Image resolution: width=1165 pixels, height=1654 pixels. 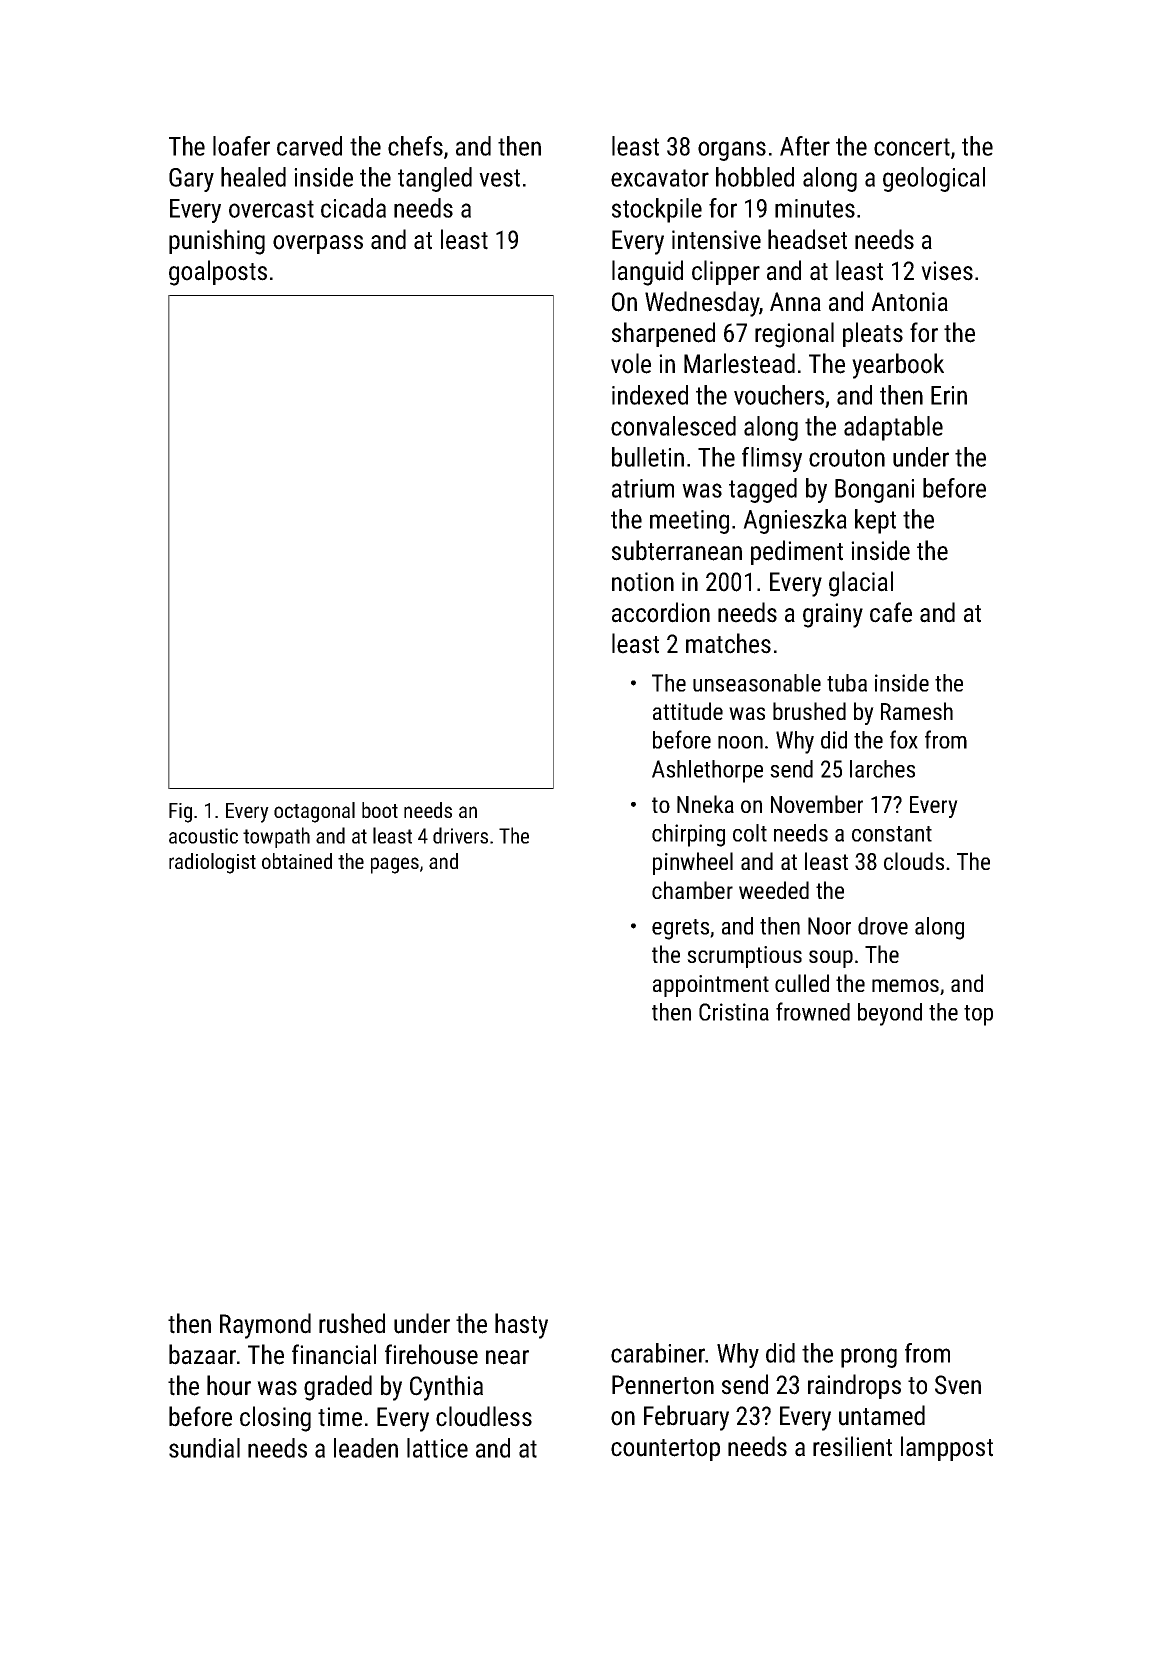 What do you see at coordinates (934, 179) in the document?
I see `geological` at bounding box center [934, 179].
